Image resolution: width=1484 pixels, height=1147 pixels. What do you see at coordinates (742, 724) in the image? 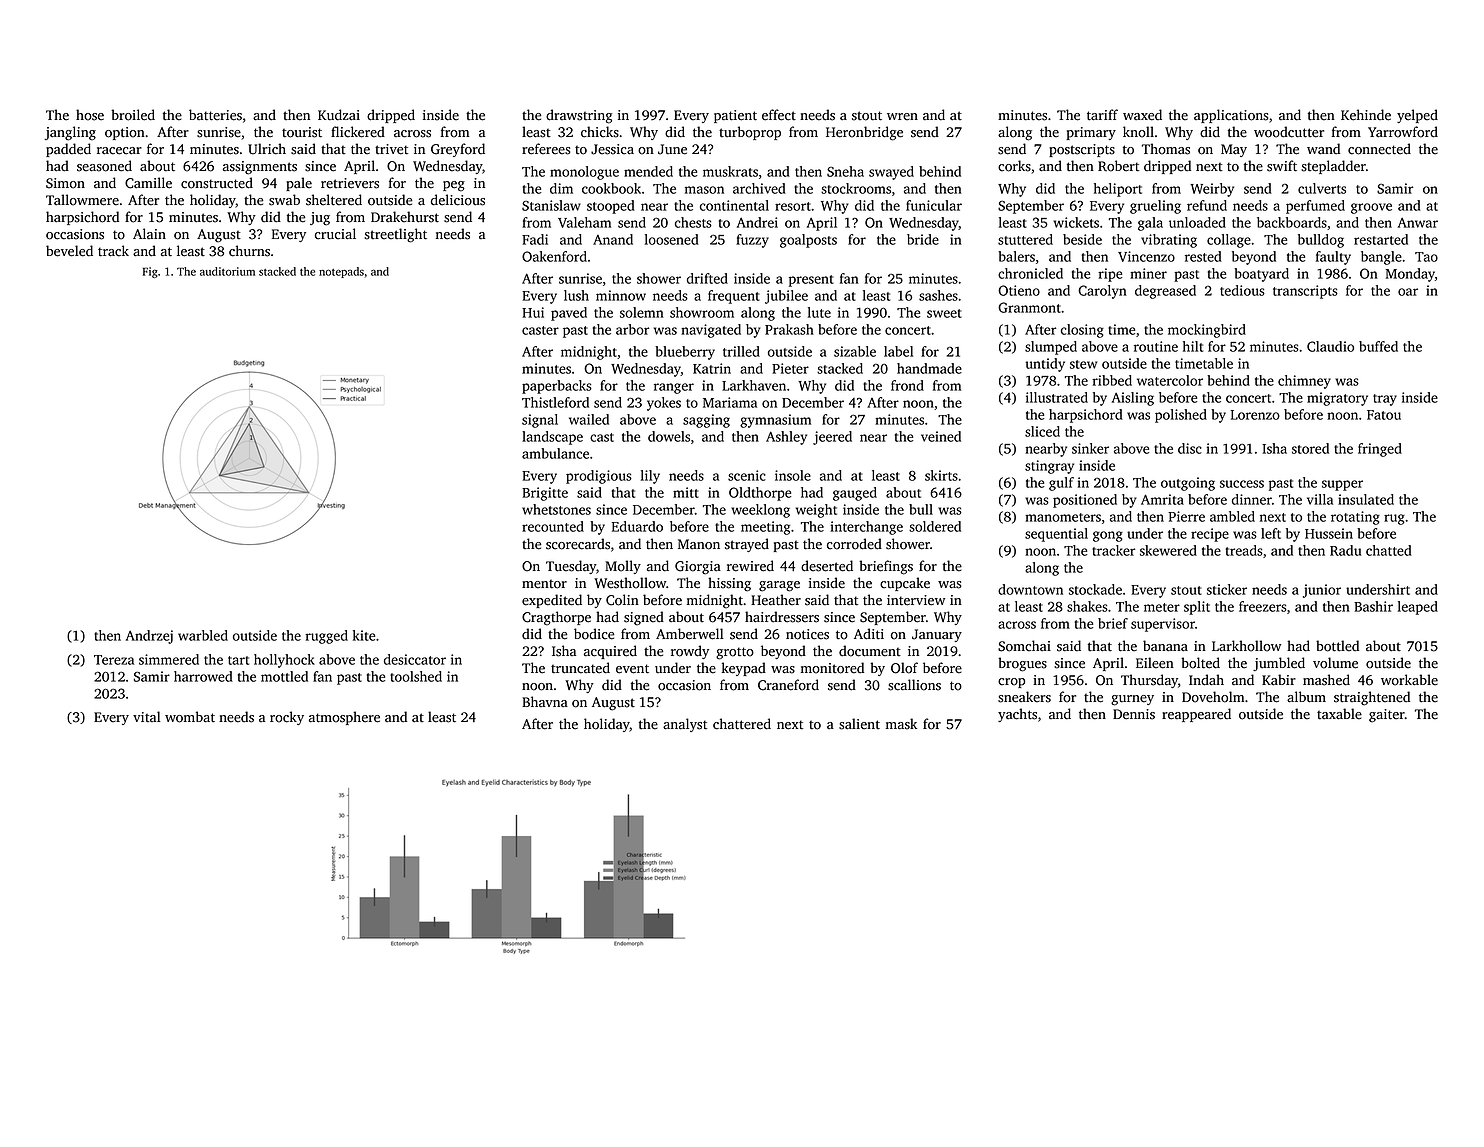
I see `chattered` at bounding box center [742, 724].
